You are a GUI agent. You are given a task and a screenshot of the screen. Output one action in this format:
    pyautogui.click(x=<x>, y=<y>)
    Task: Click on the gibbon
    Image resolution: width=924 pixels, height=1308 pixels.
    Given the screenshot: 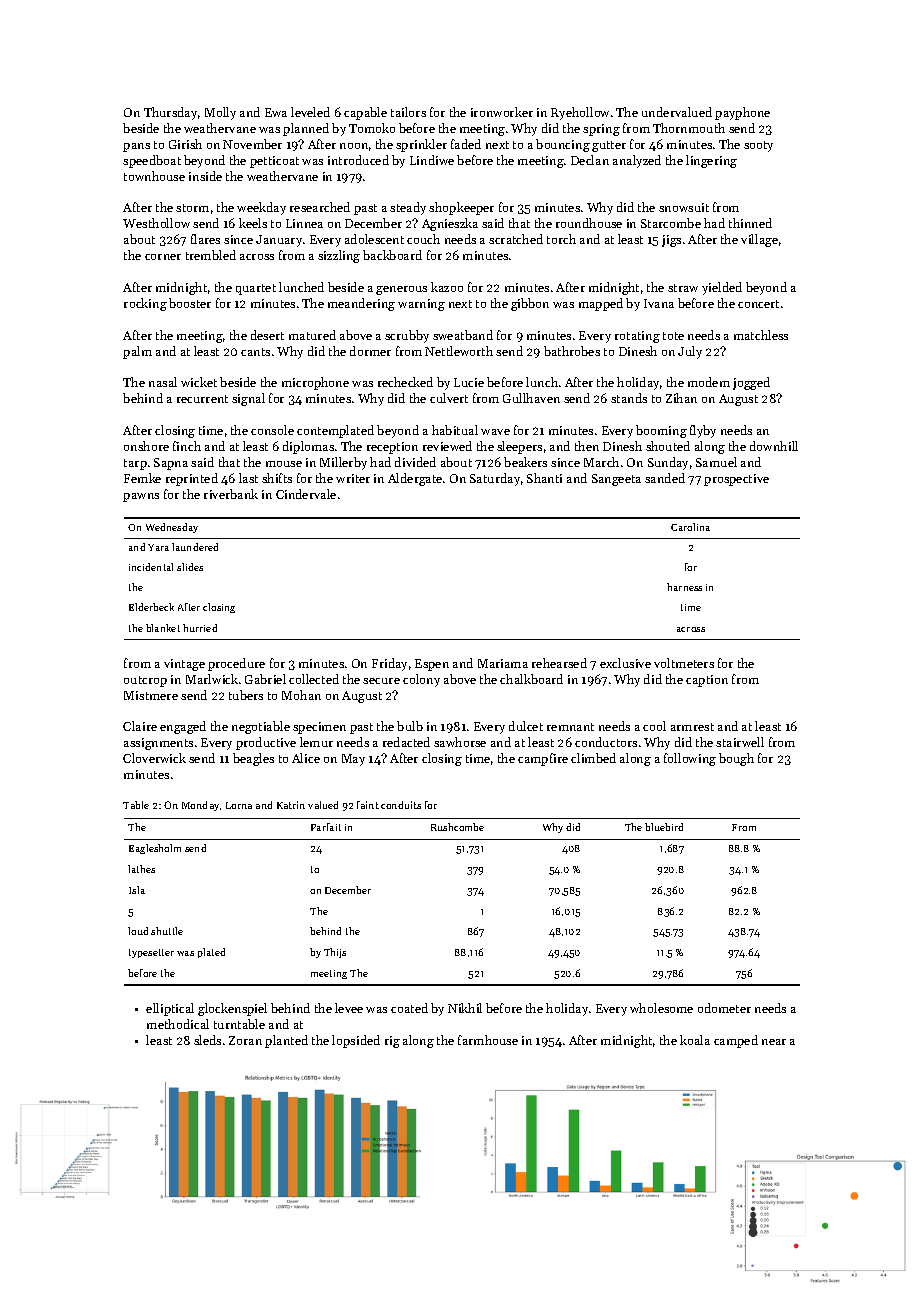 What is the action you would take?
    pyautogui.click(x=530, y=304)
